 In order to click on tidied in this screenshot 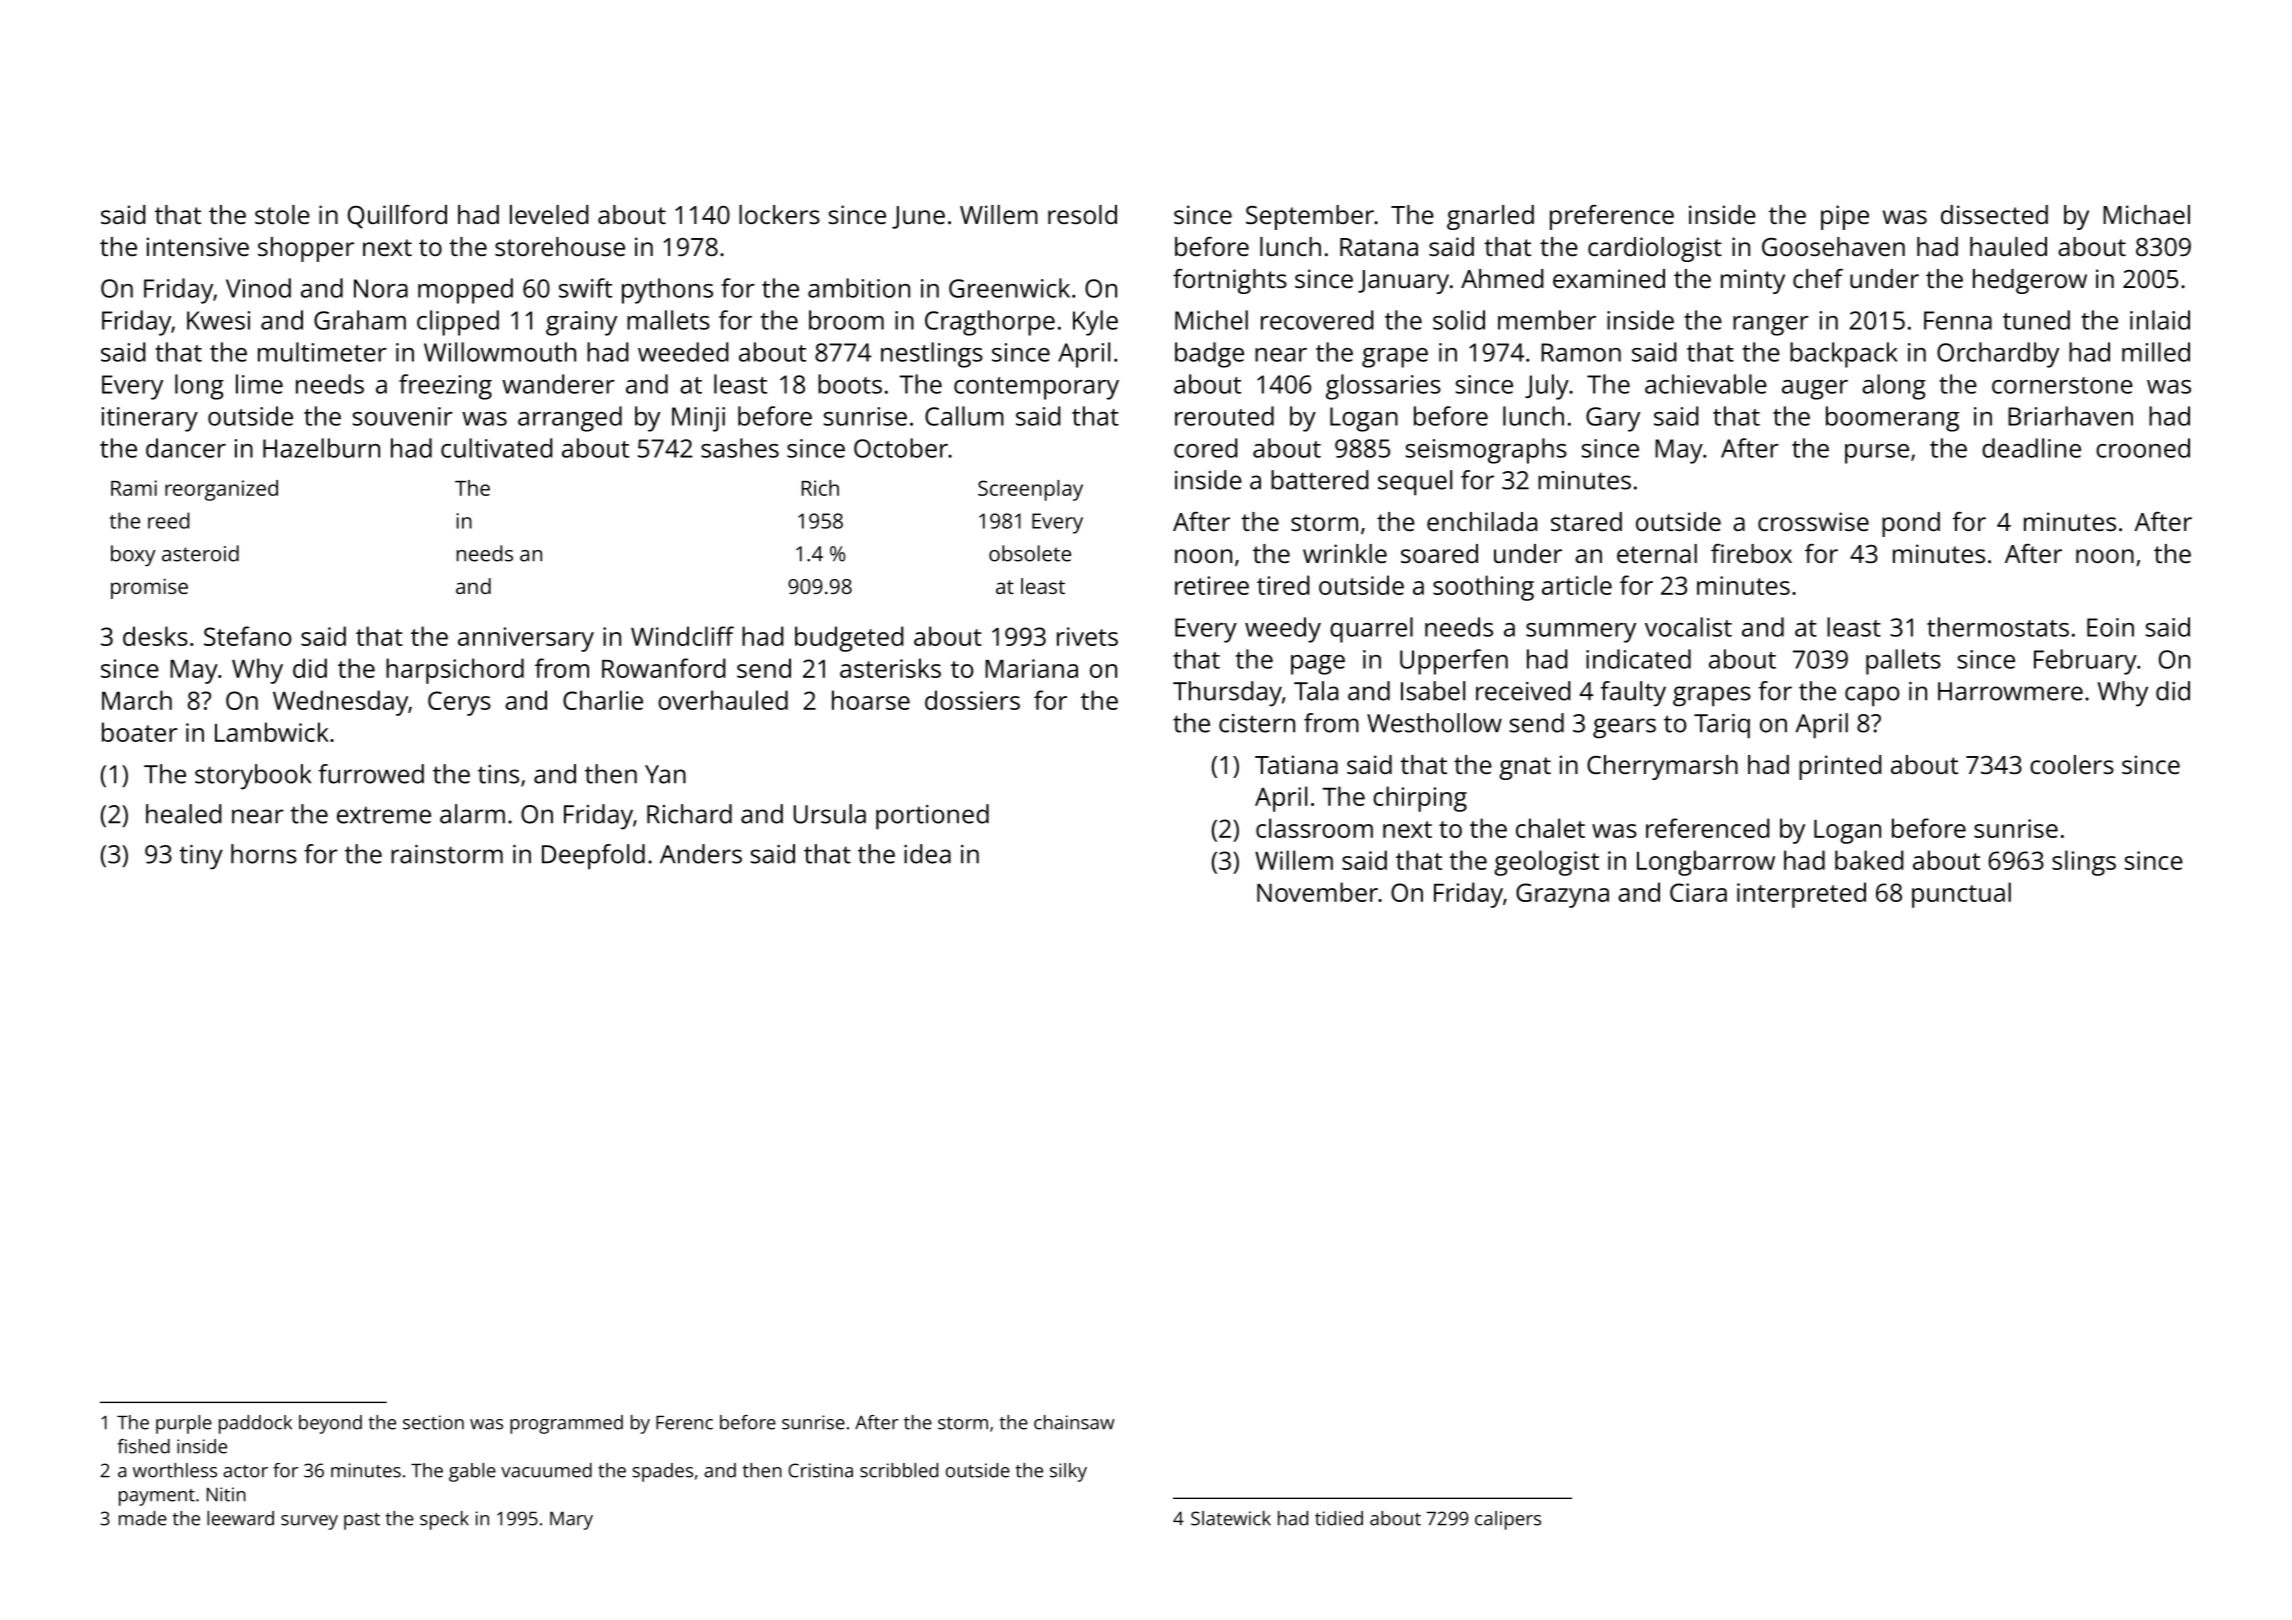, I will do `click(1339, 1518)`.
